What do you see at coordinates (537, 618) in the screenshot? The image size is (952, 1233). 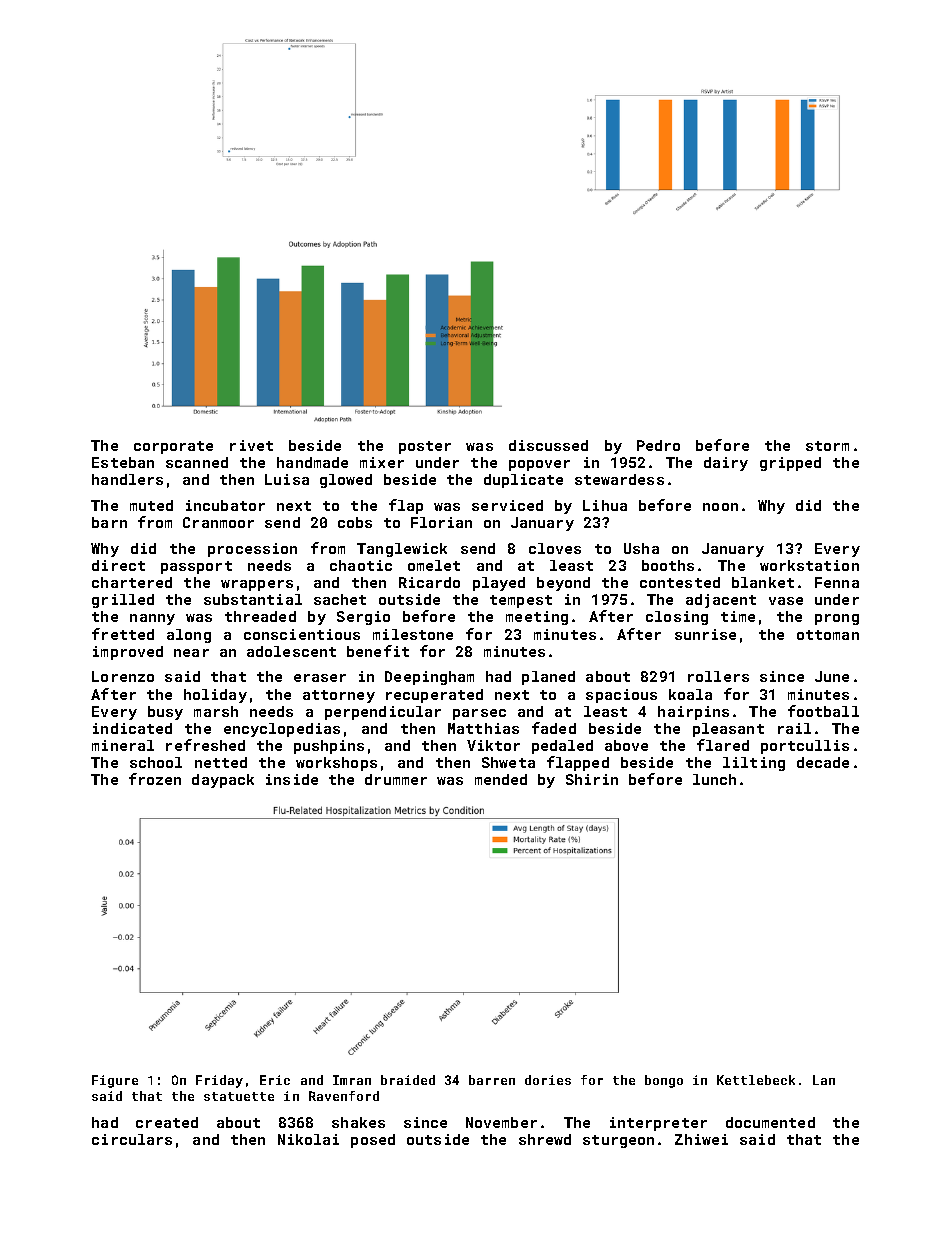 I see `meeting` at bounding box center [537, 618].
